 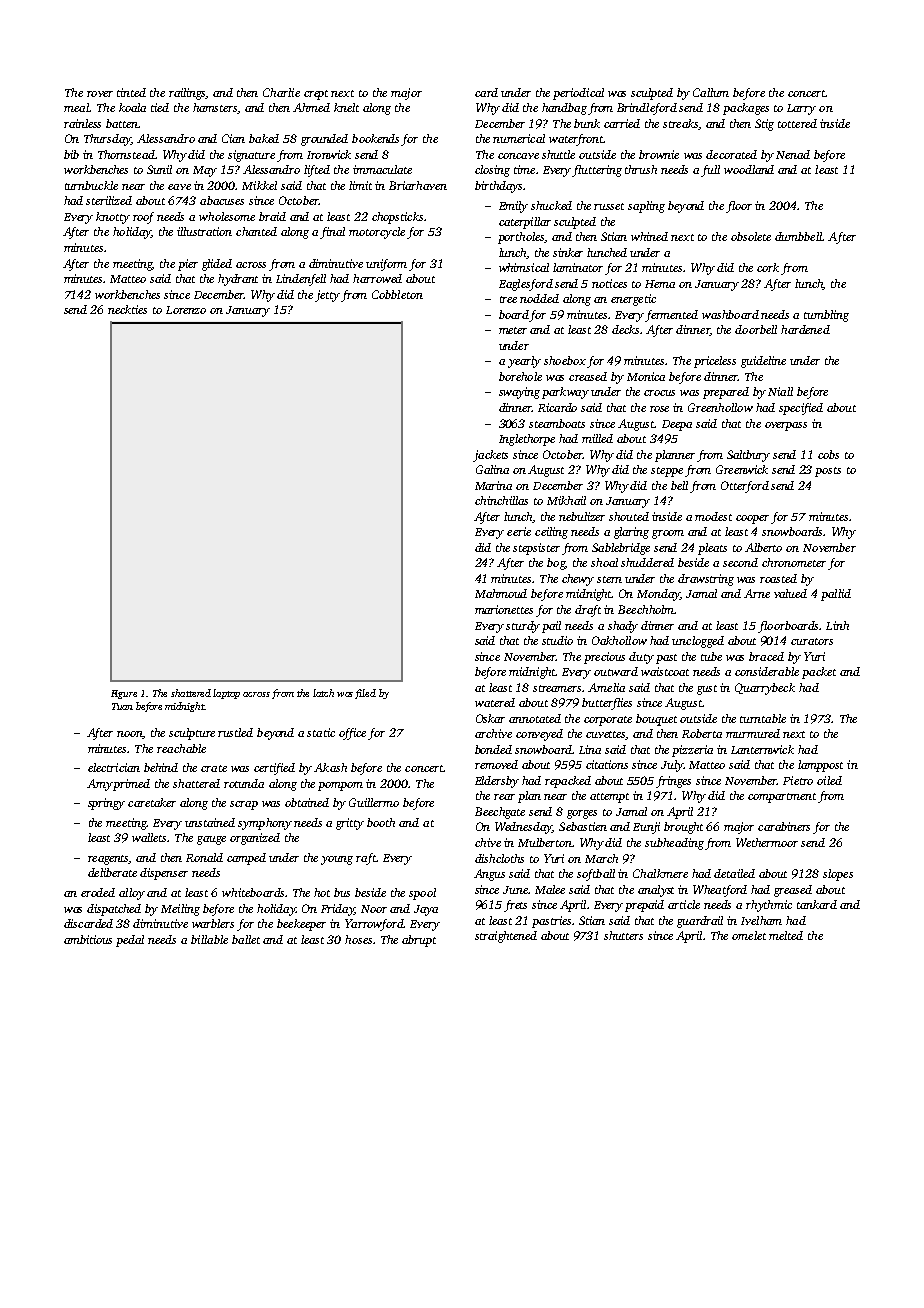 What do you see at coordinates (160, 107) in the screenshot?
I see `tied` at bounding box center [160, 107].
